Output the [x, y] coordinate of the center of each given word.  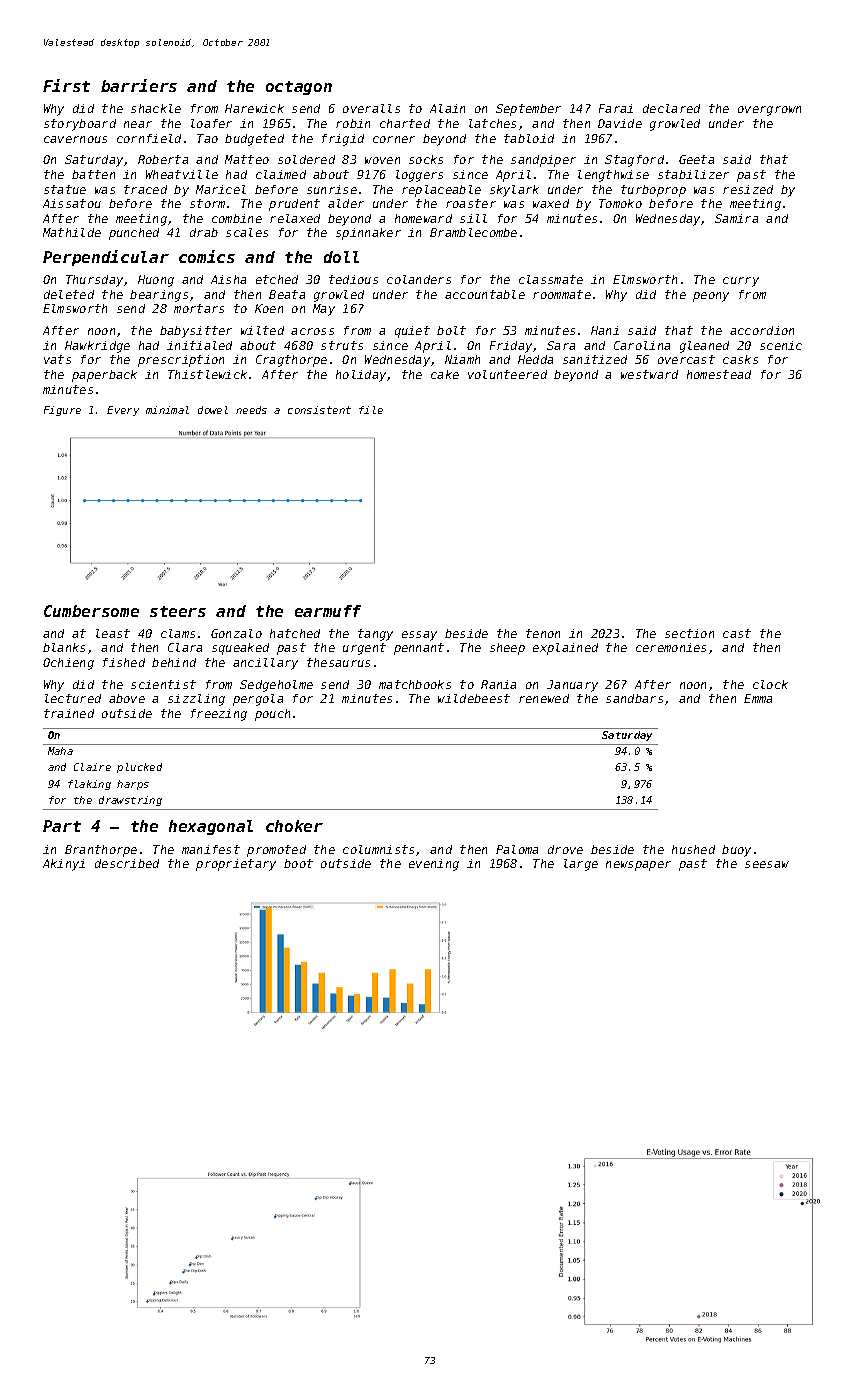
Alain [447, 108]
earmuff [328, 611]
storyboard [80, 125]
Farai [616, 108]
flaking [89, 785]
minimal [167, 410]
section [689, 633]
